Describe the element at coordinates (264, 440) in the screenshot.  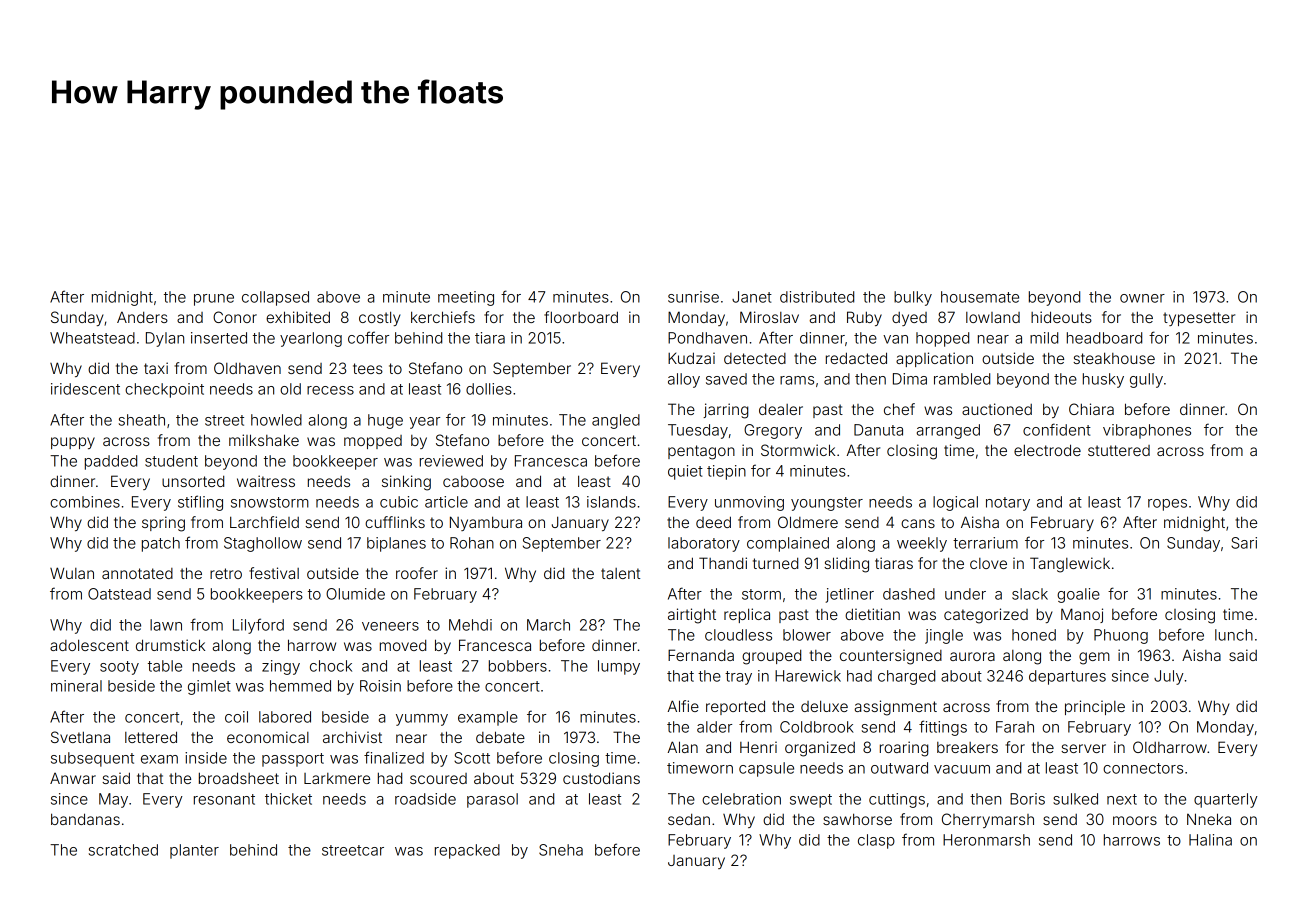
I see `milkshake` at that location.
